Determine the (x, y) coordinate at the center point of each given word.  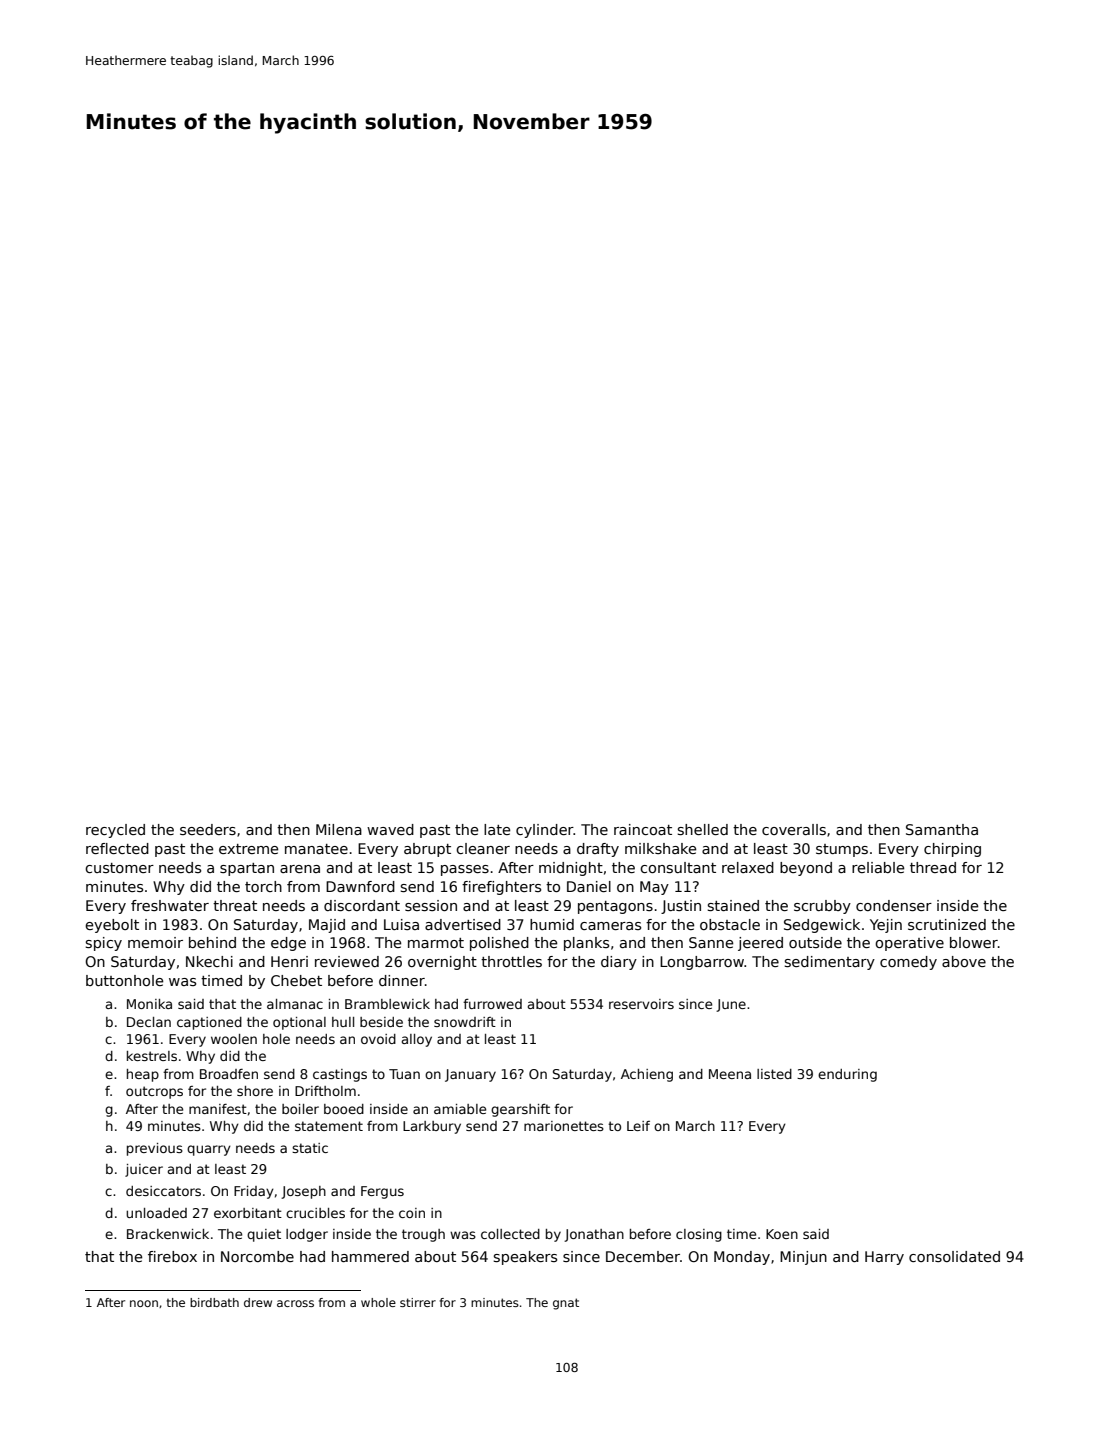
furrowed (492, 1004)
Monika (149, 1004)
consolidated (954, 1256)
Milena (339, 829)
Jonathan (594, 1235)
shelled (702, 829)
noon (144, 1303)
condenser (894, 905)
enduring (847, 1075)
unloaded (156, 1213)
